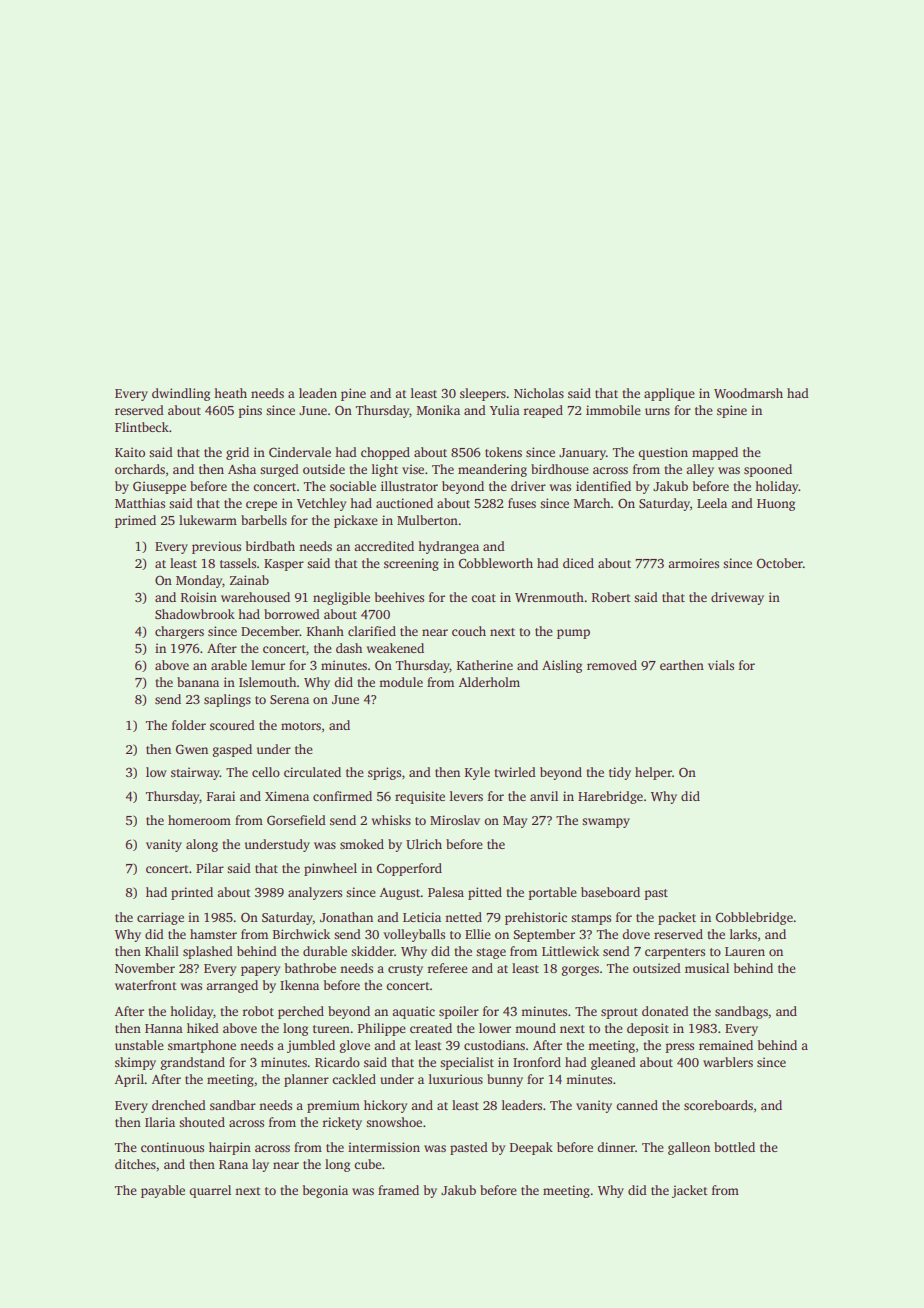 The image size is (924, 1308). Describe the element at coordinates (611, 597) in the screenshot. I see `Robert` at that location.
